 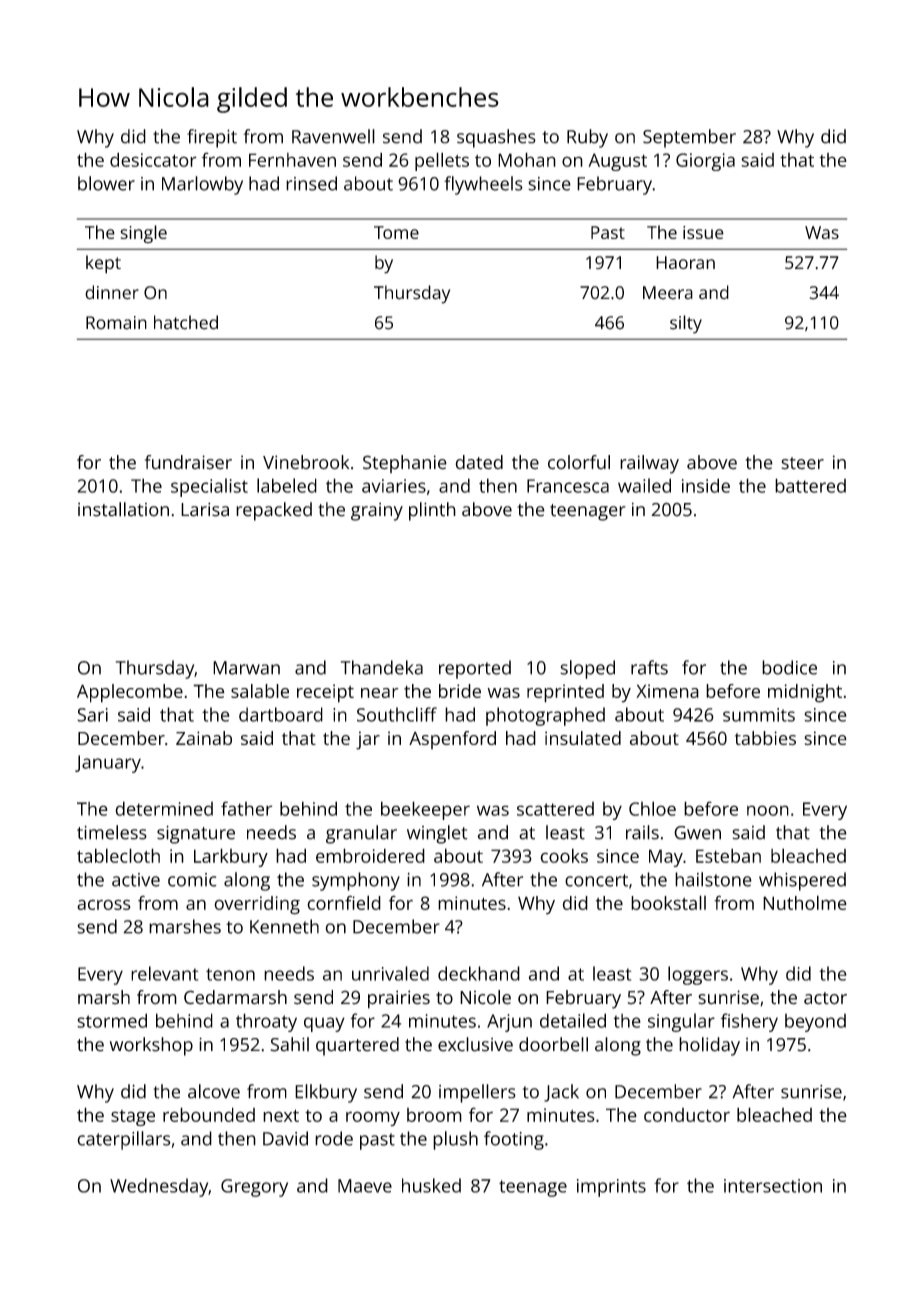 What do you see at coordinates (365, 1186) in the screenshot?
I see `Maeve` at bounding box center [365, 1186].
